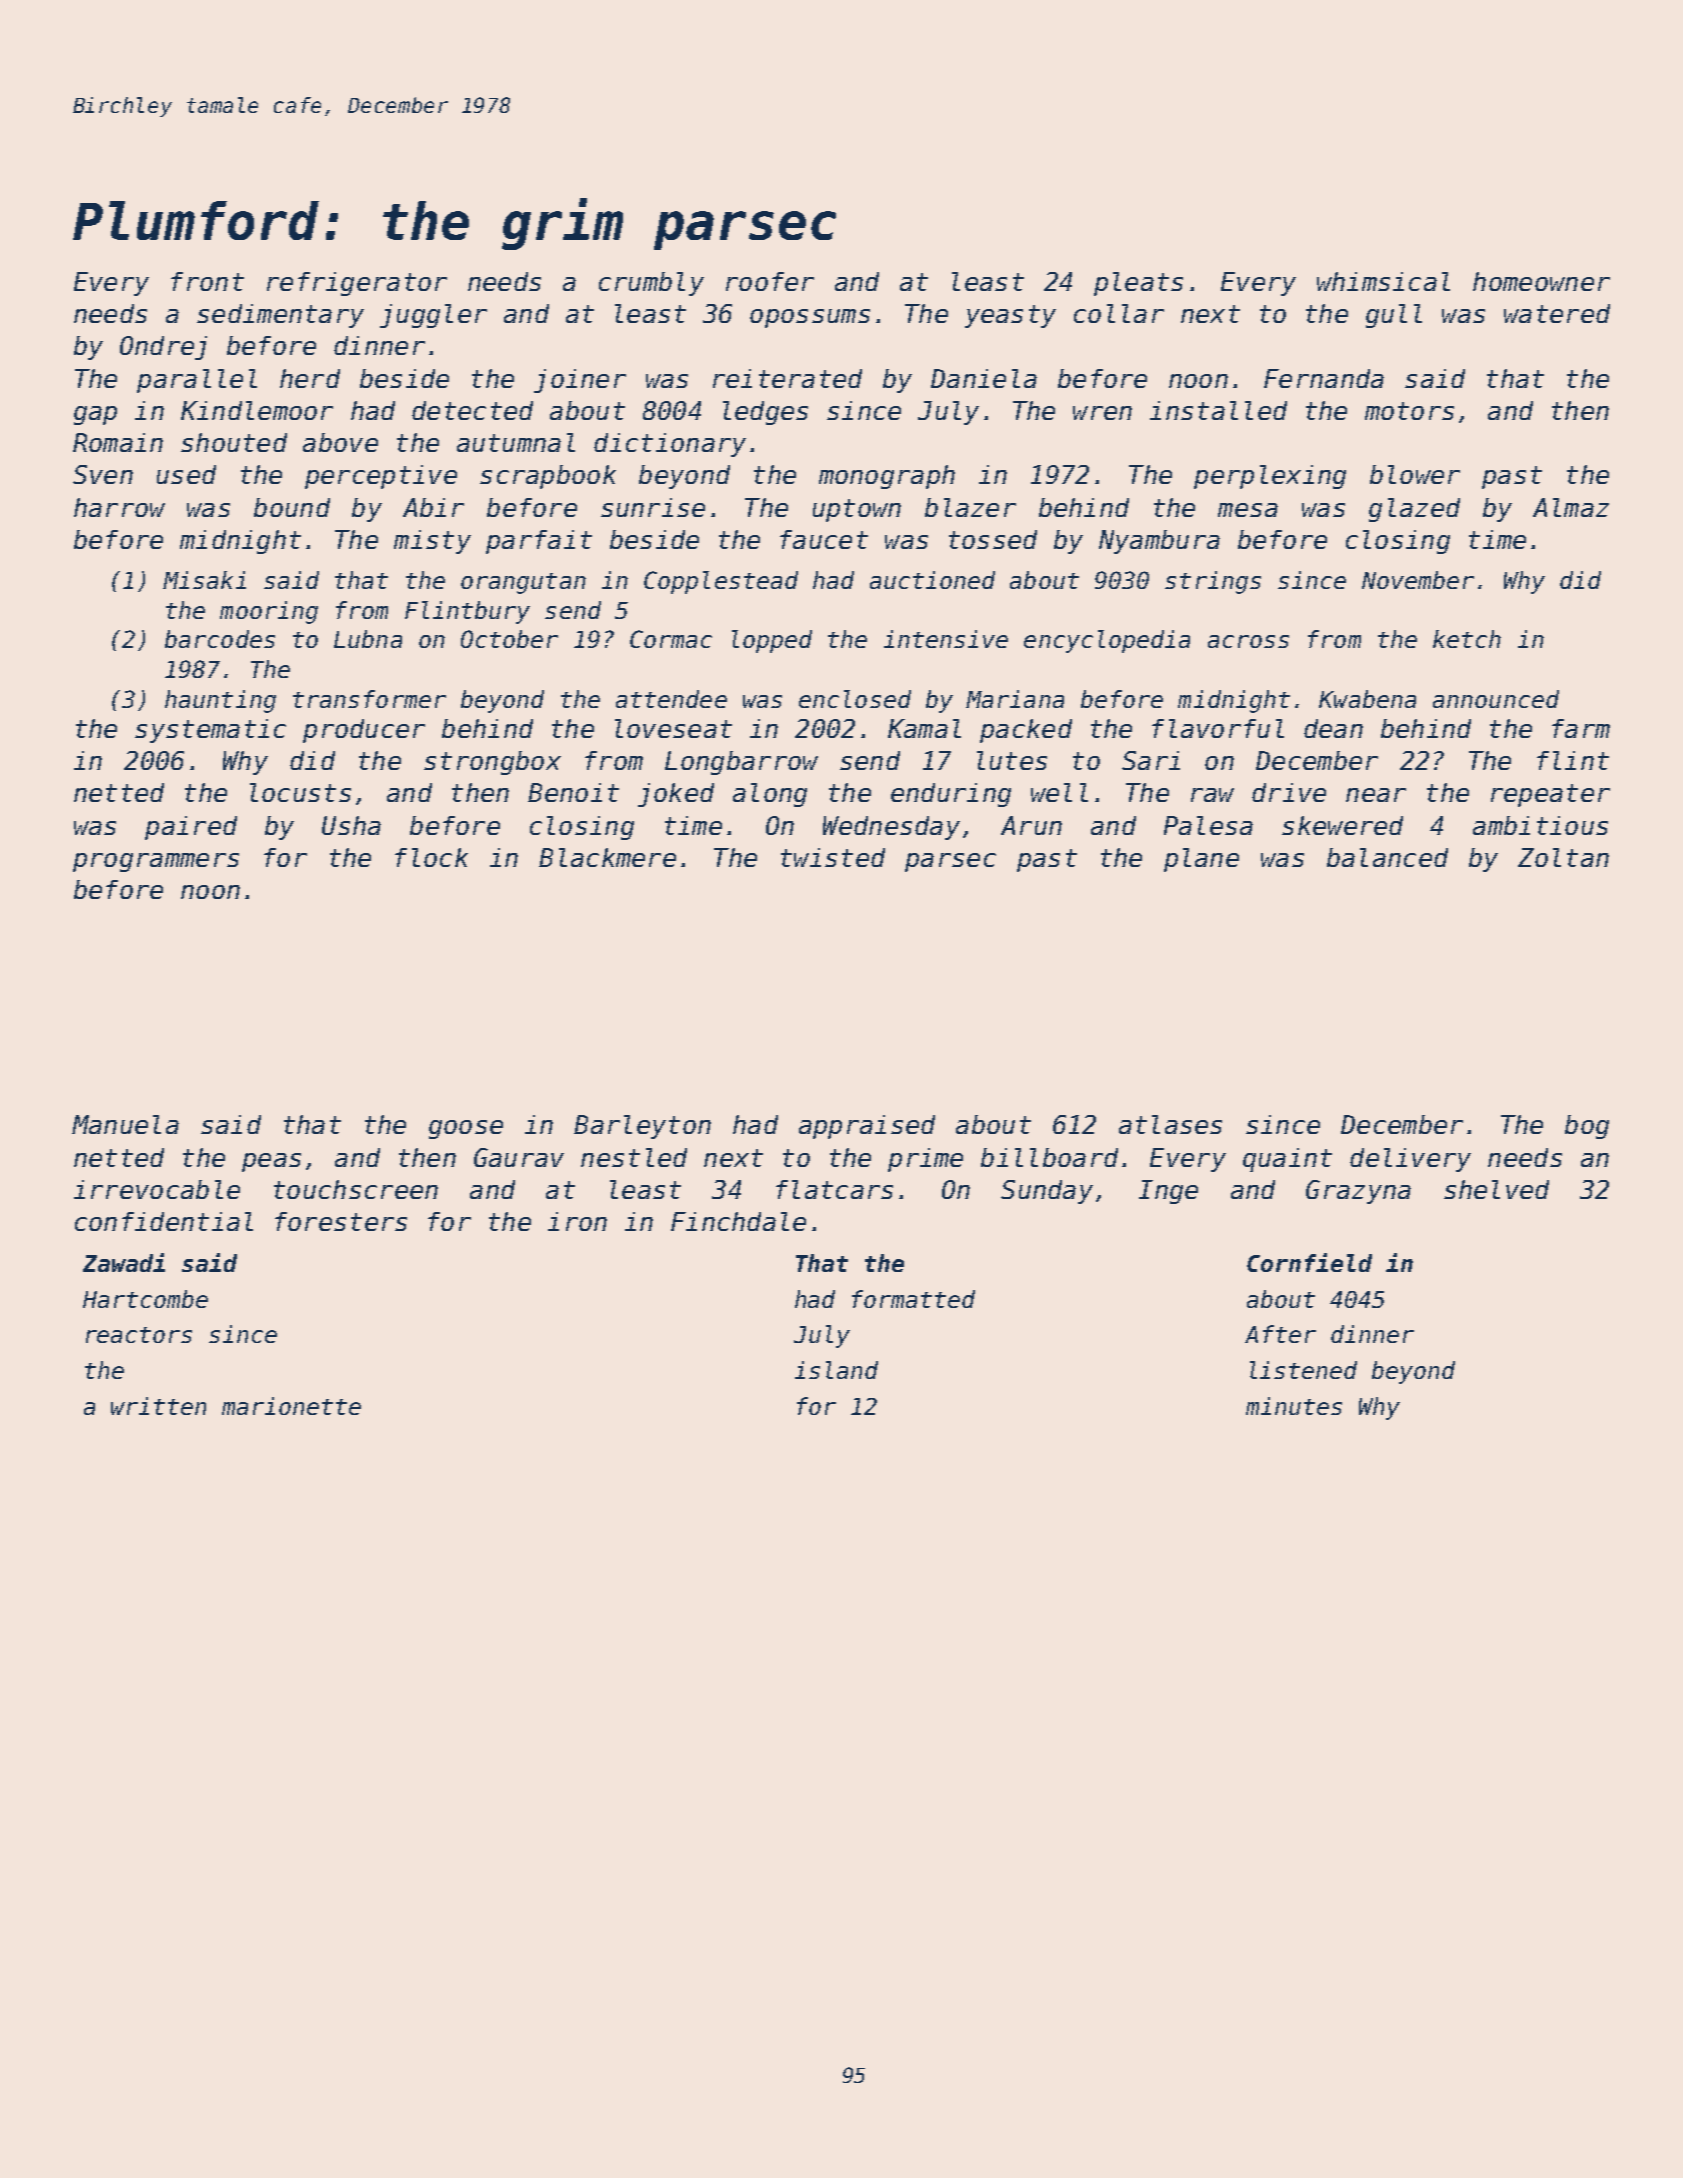 The image size is (1683, 2178). I want to click on front, so click(207, 281).
